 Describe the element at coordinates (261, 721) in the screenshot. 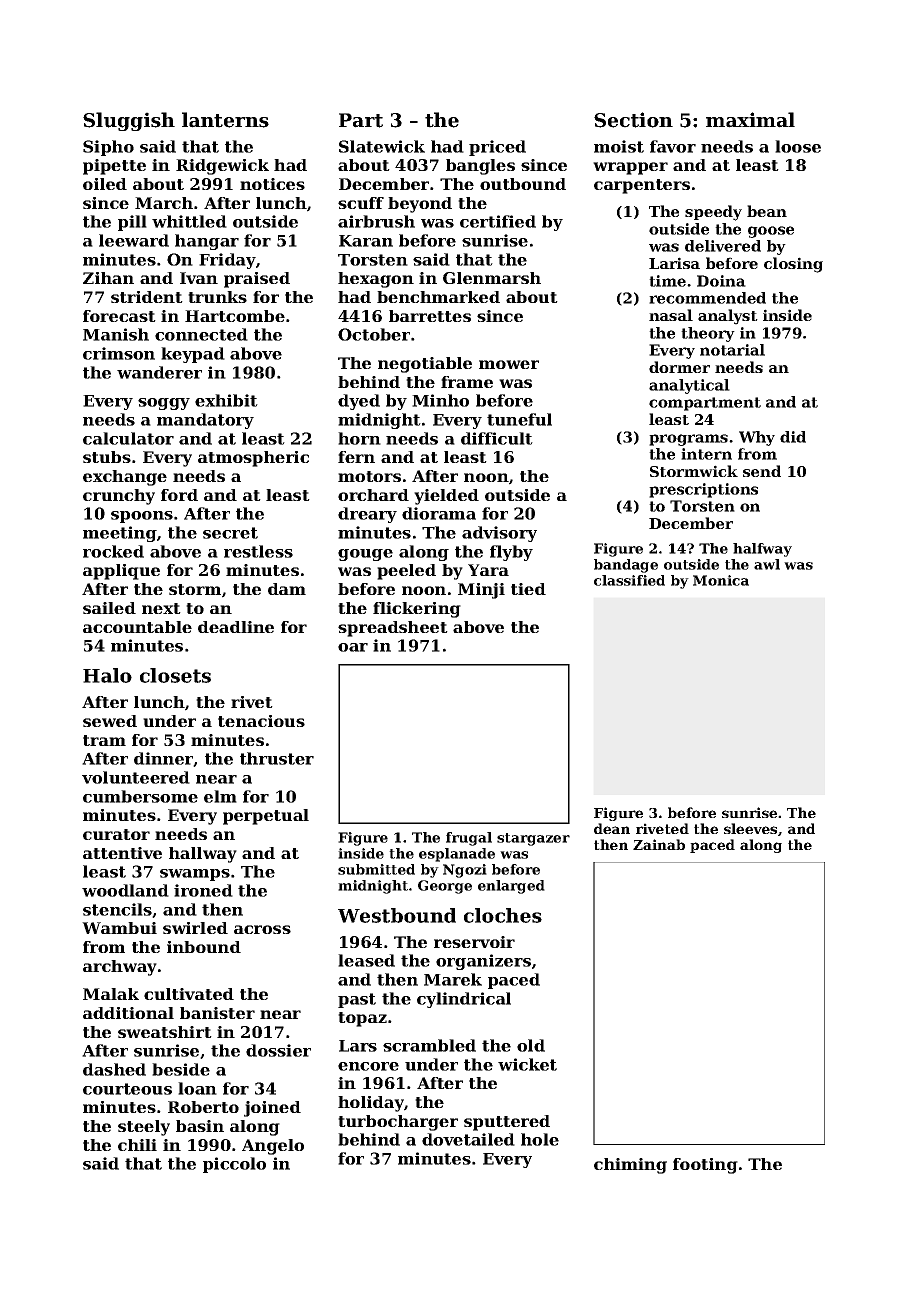

I see `tenacious` at that location.
